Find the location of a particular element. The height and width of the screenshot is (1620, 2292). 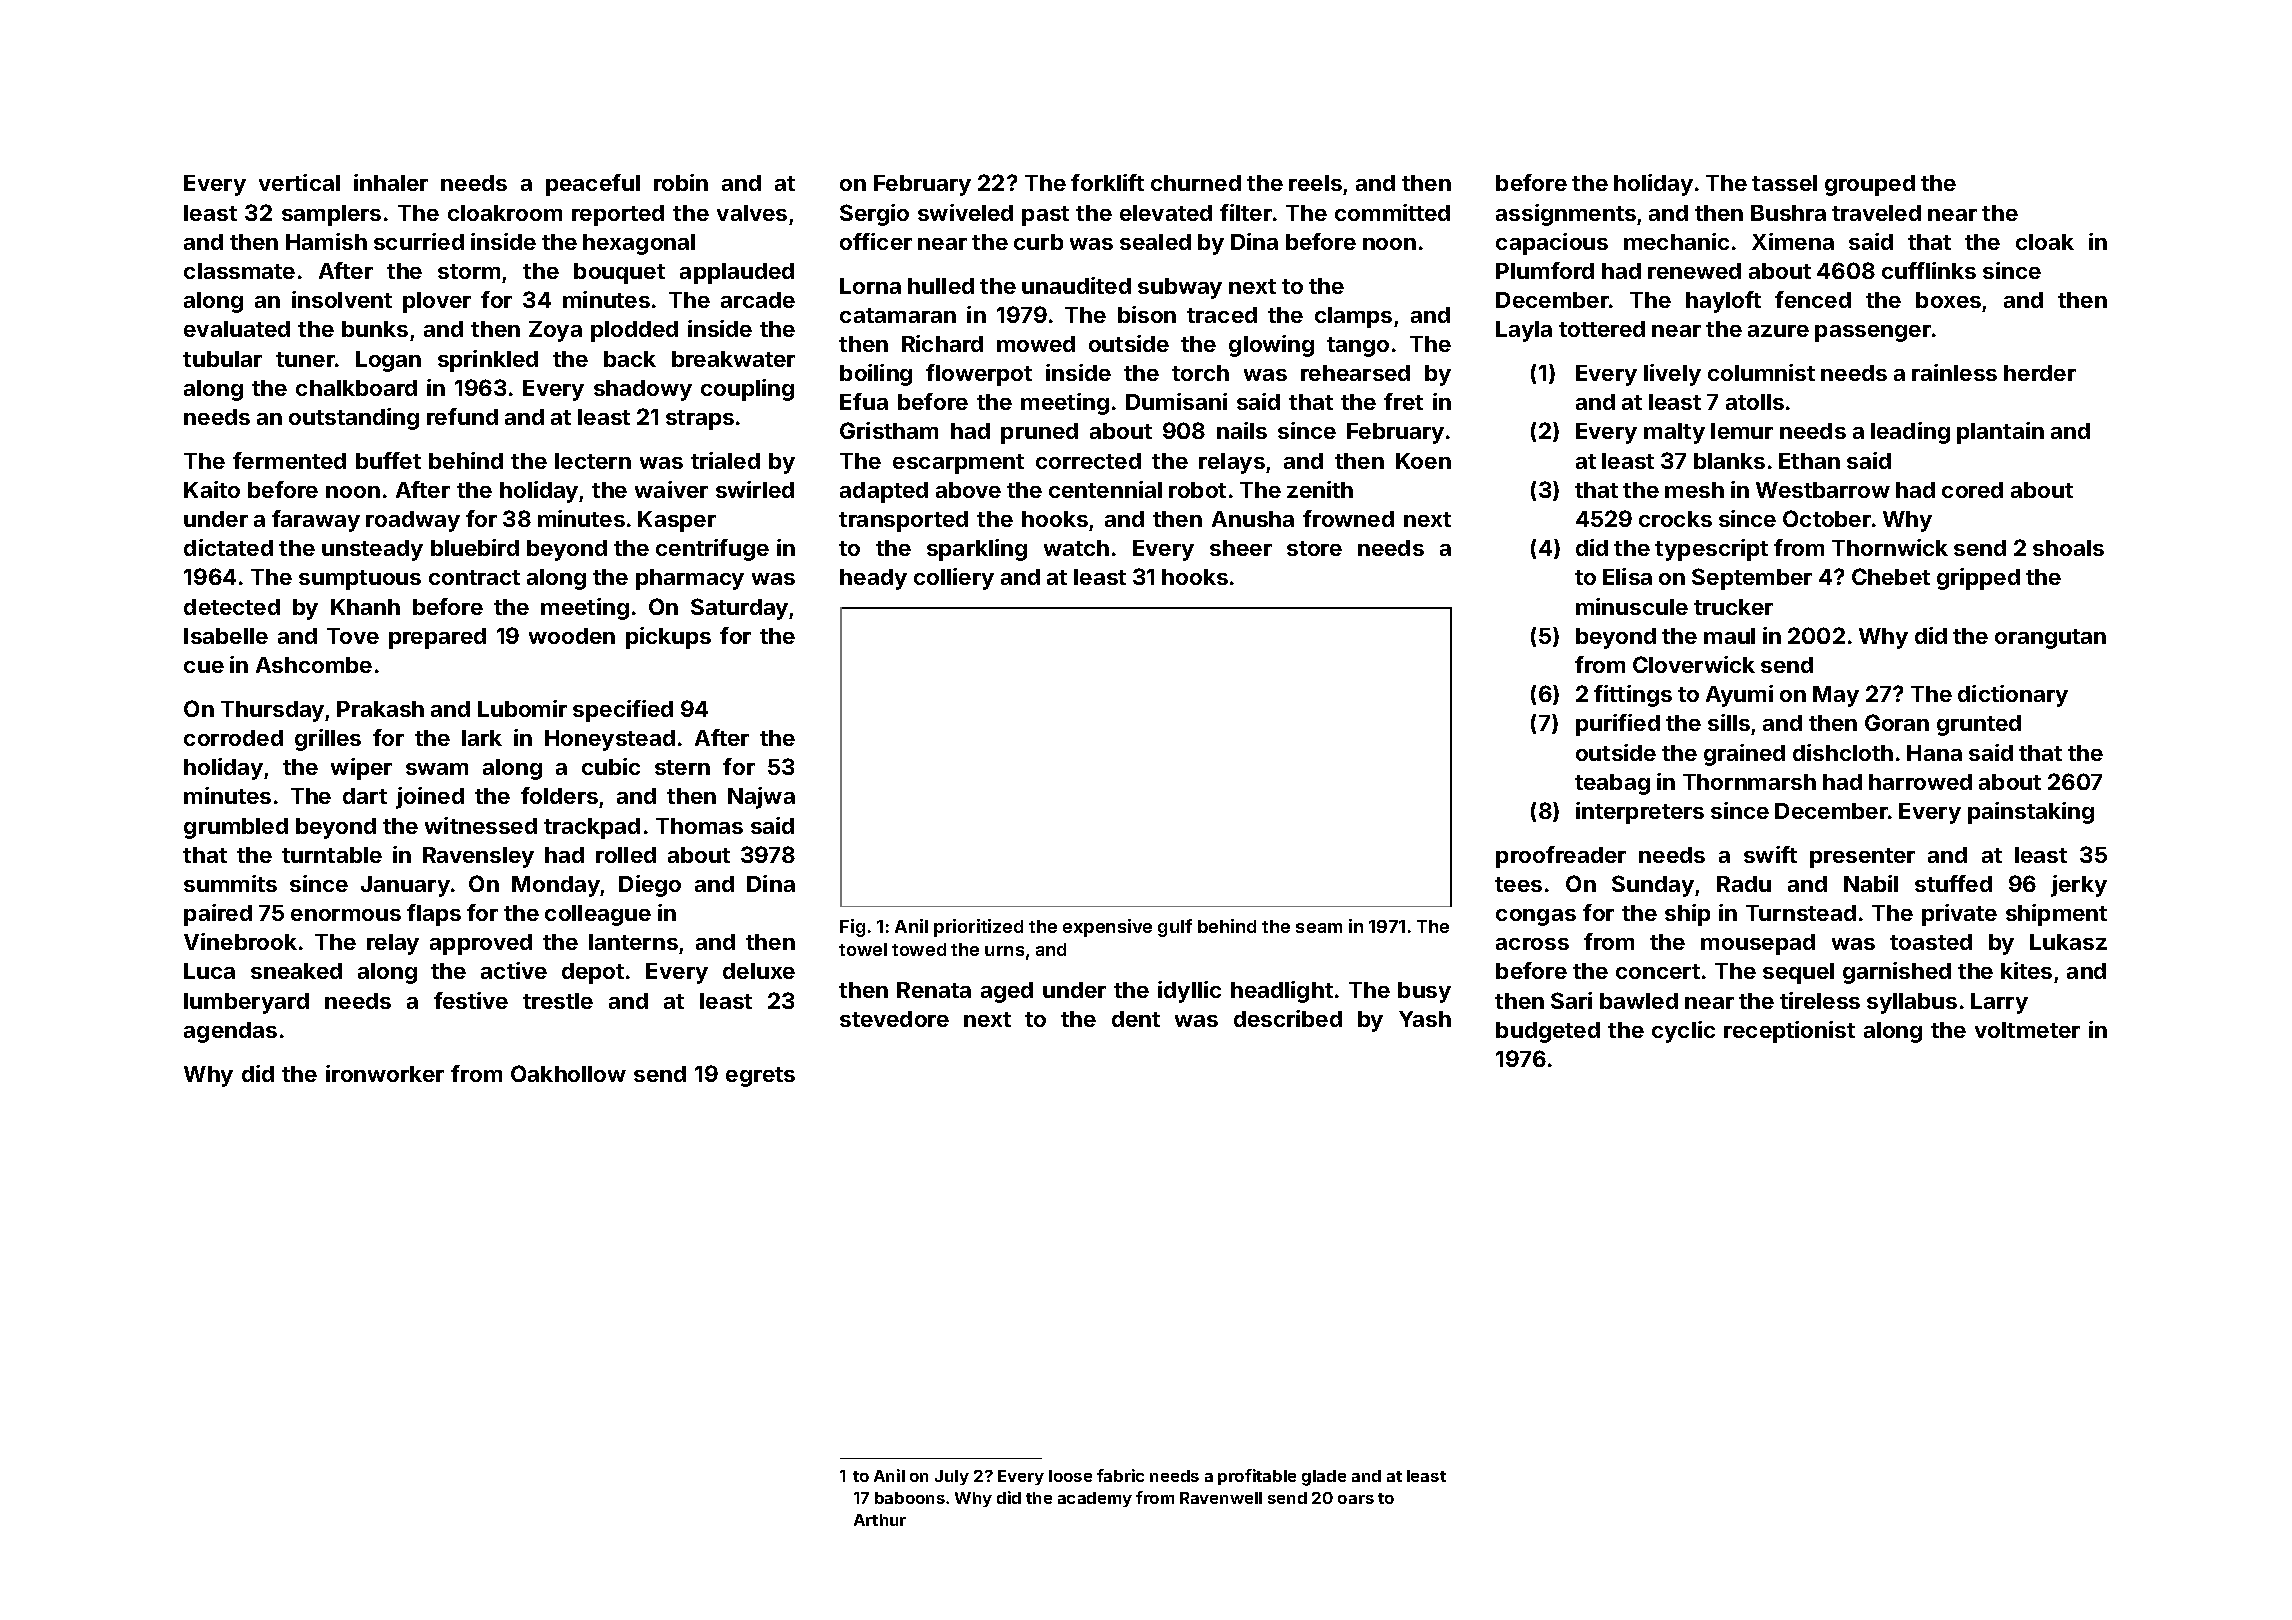

jerky is located at coordinates (2079, 886).
